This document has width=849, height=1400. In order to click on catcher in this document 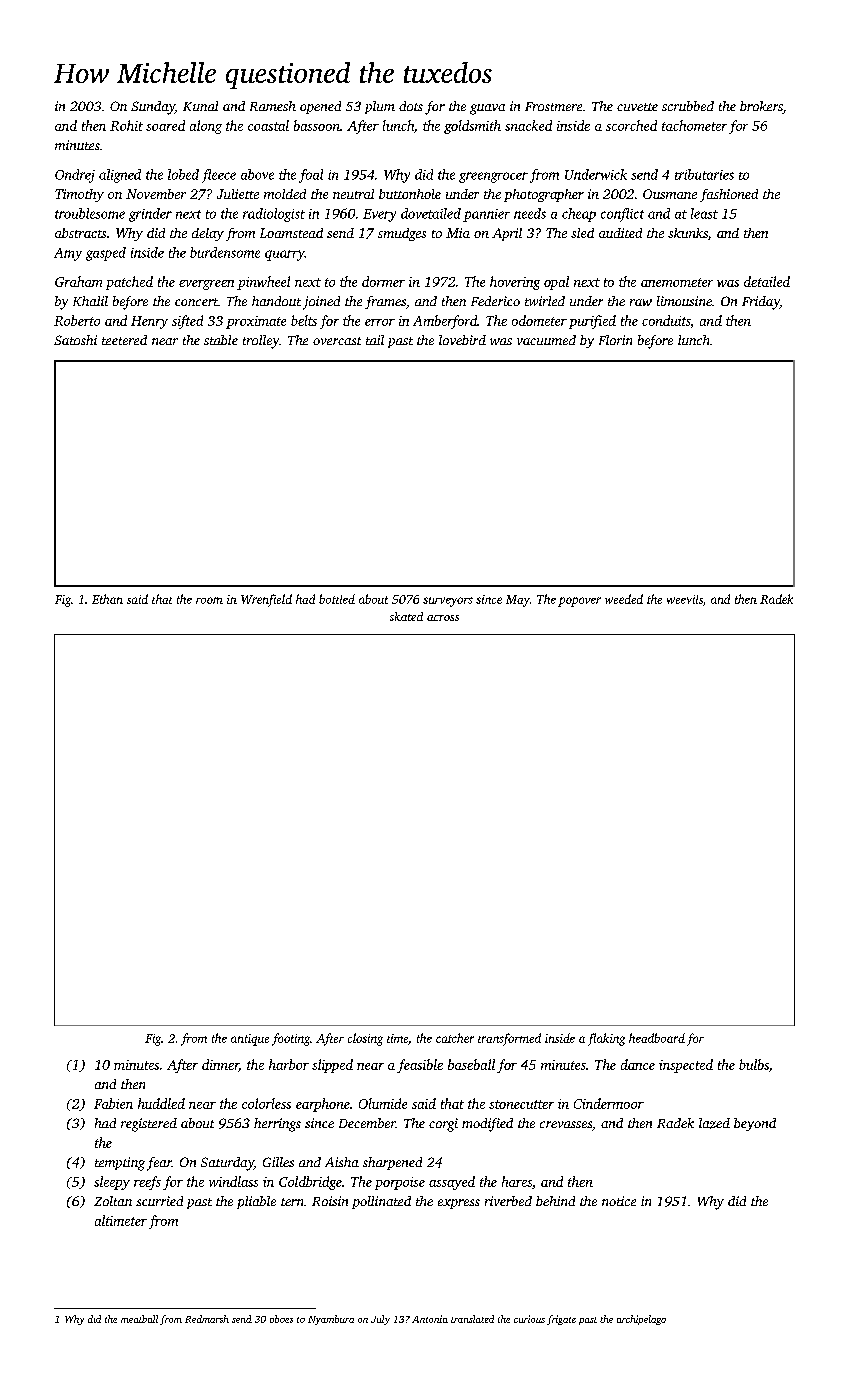, I will do `click(455, 1038)`.
